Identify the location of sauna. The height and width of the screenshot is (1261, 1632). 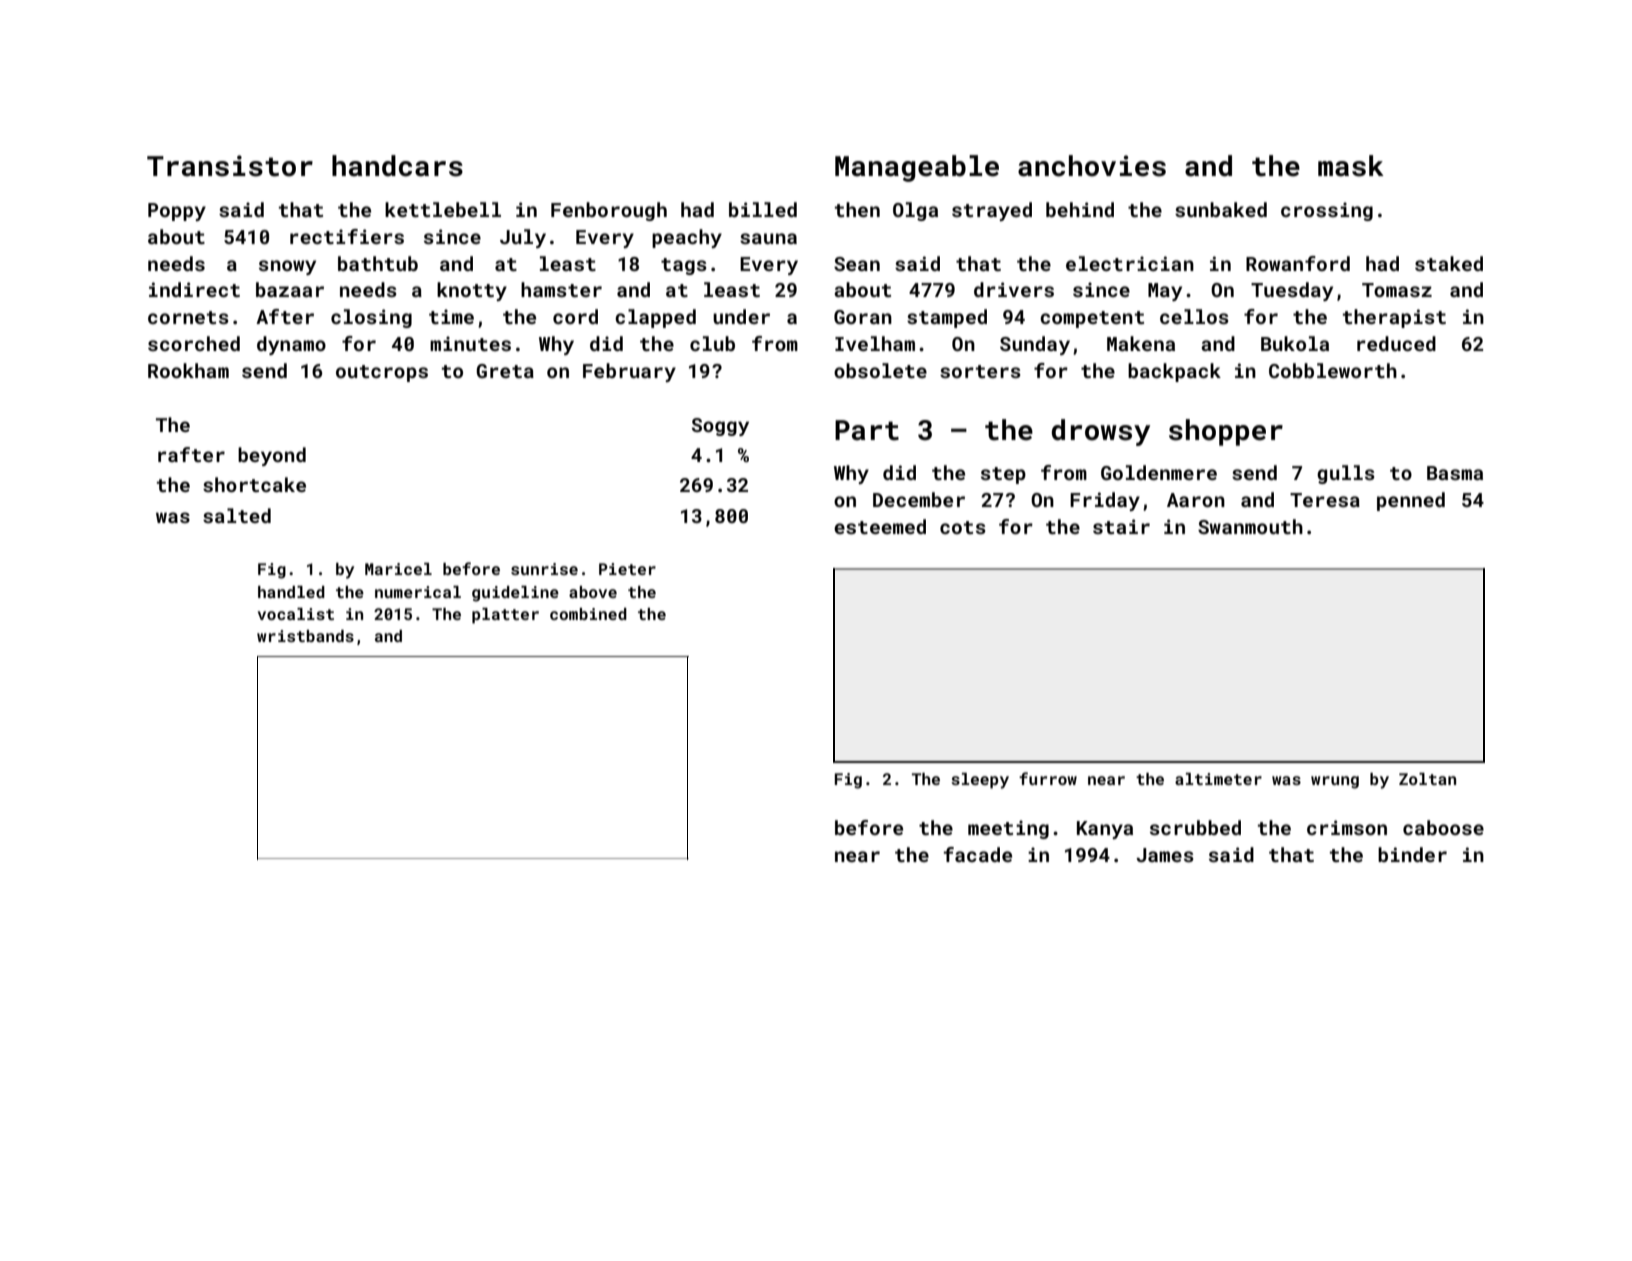
(768, 238).
